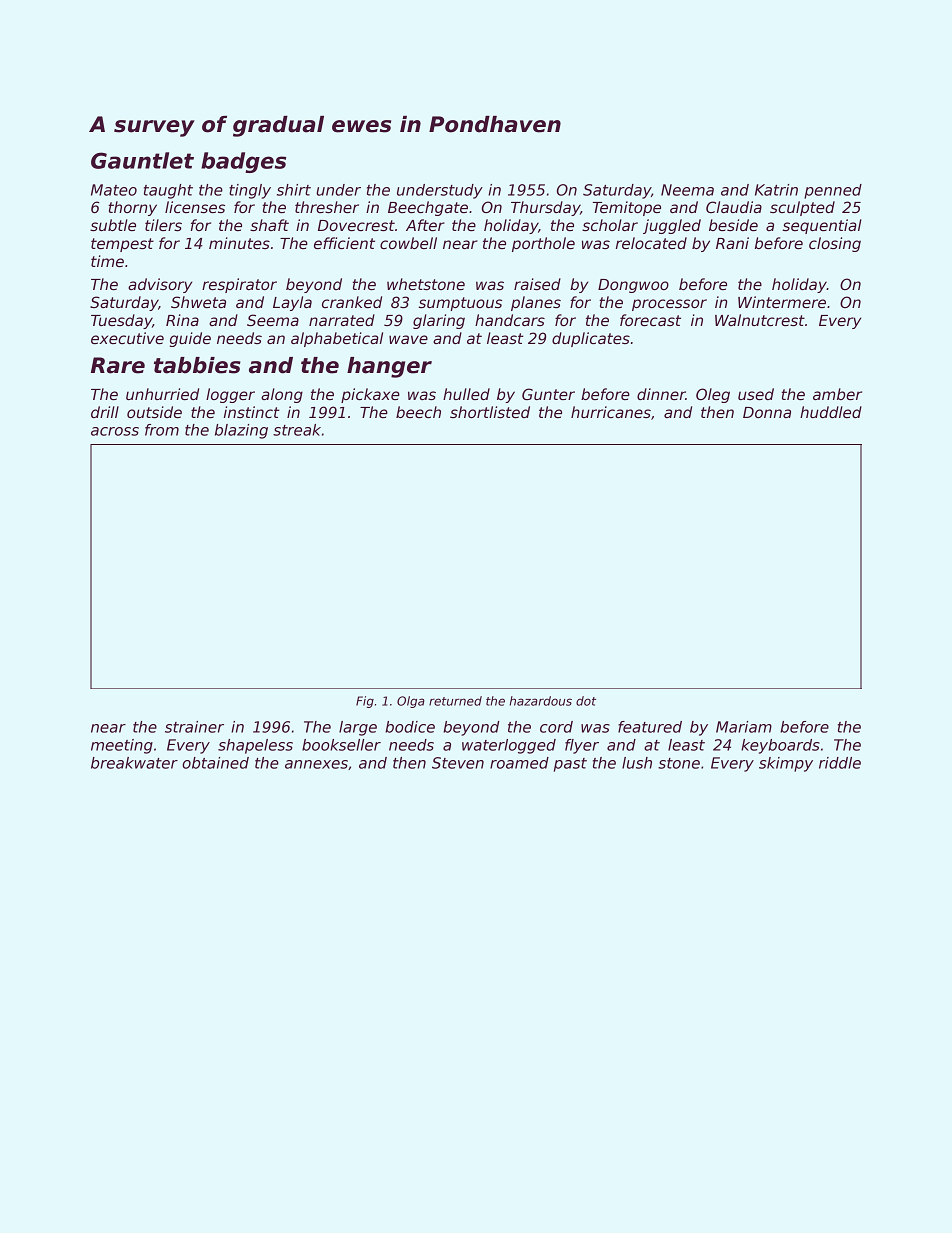 Image resolution: width=952 pixels, height=1233 pixels. Describe the element at coordinates (466, 394) in the page. I see `hulled` at that location.
